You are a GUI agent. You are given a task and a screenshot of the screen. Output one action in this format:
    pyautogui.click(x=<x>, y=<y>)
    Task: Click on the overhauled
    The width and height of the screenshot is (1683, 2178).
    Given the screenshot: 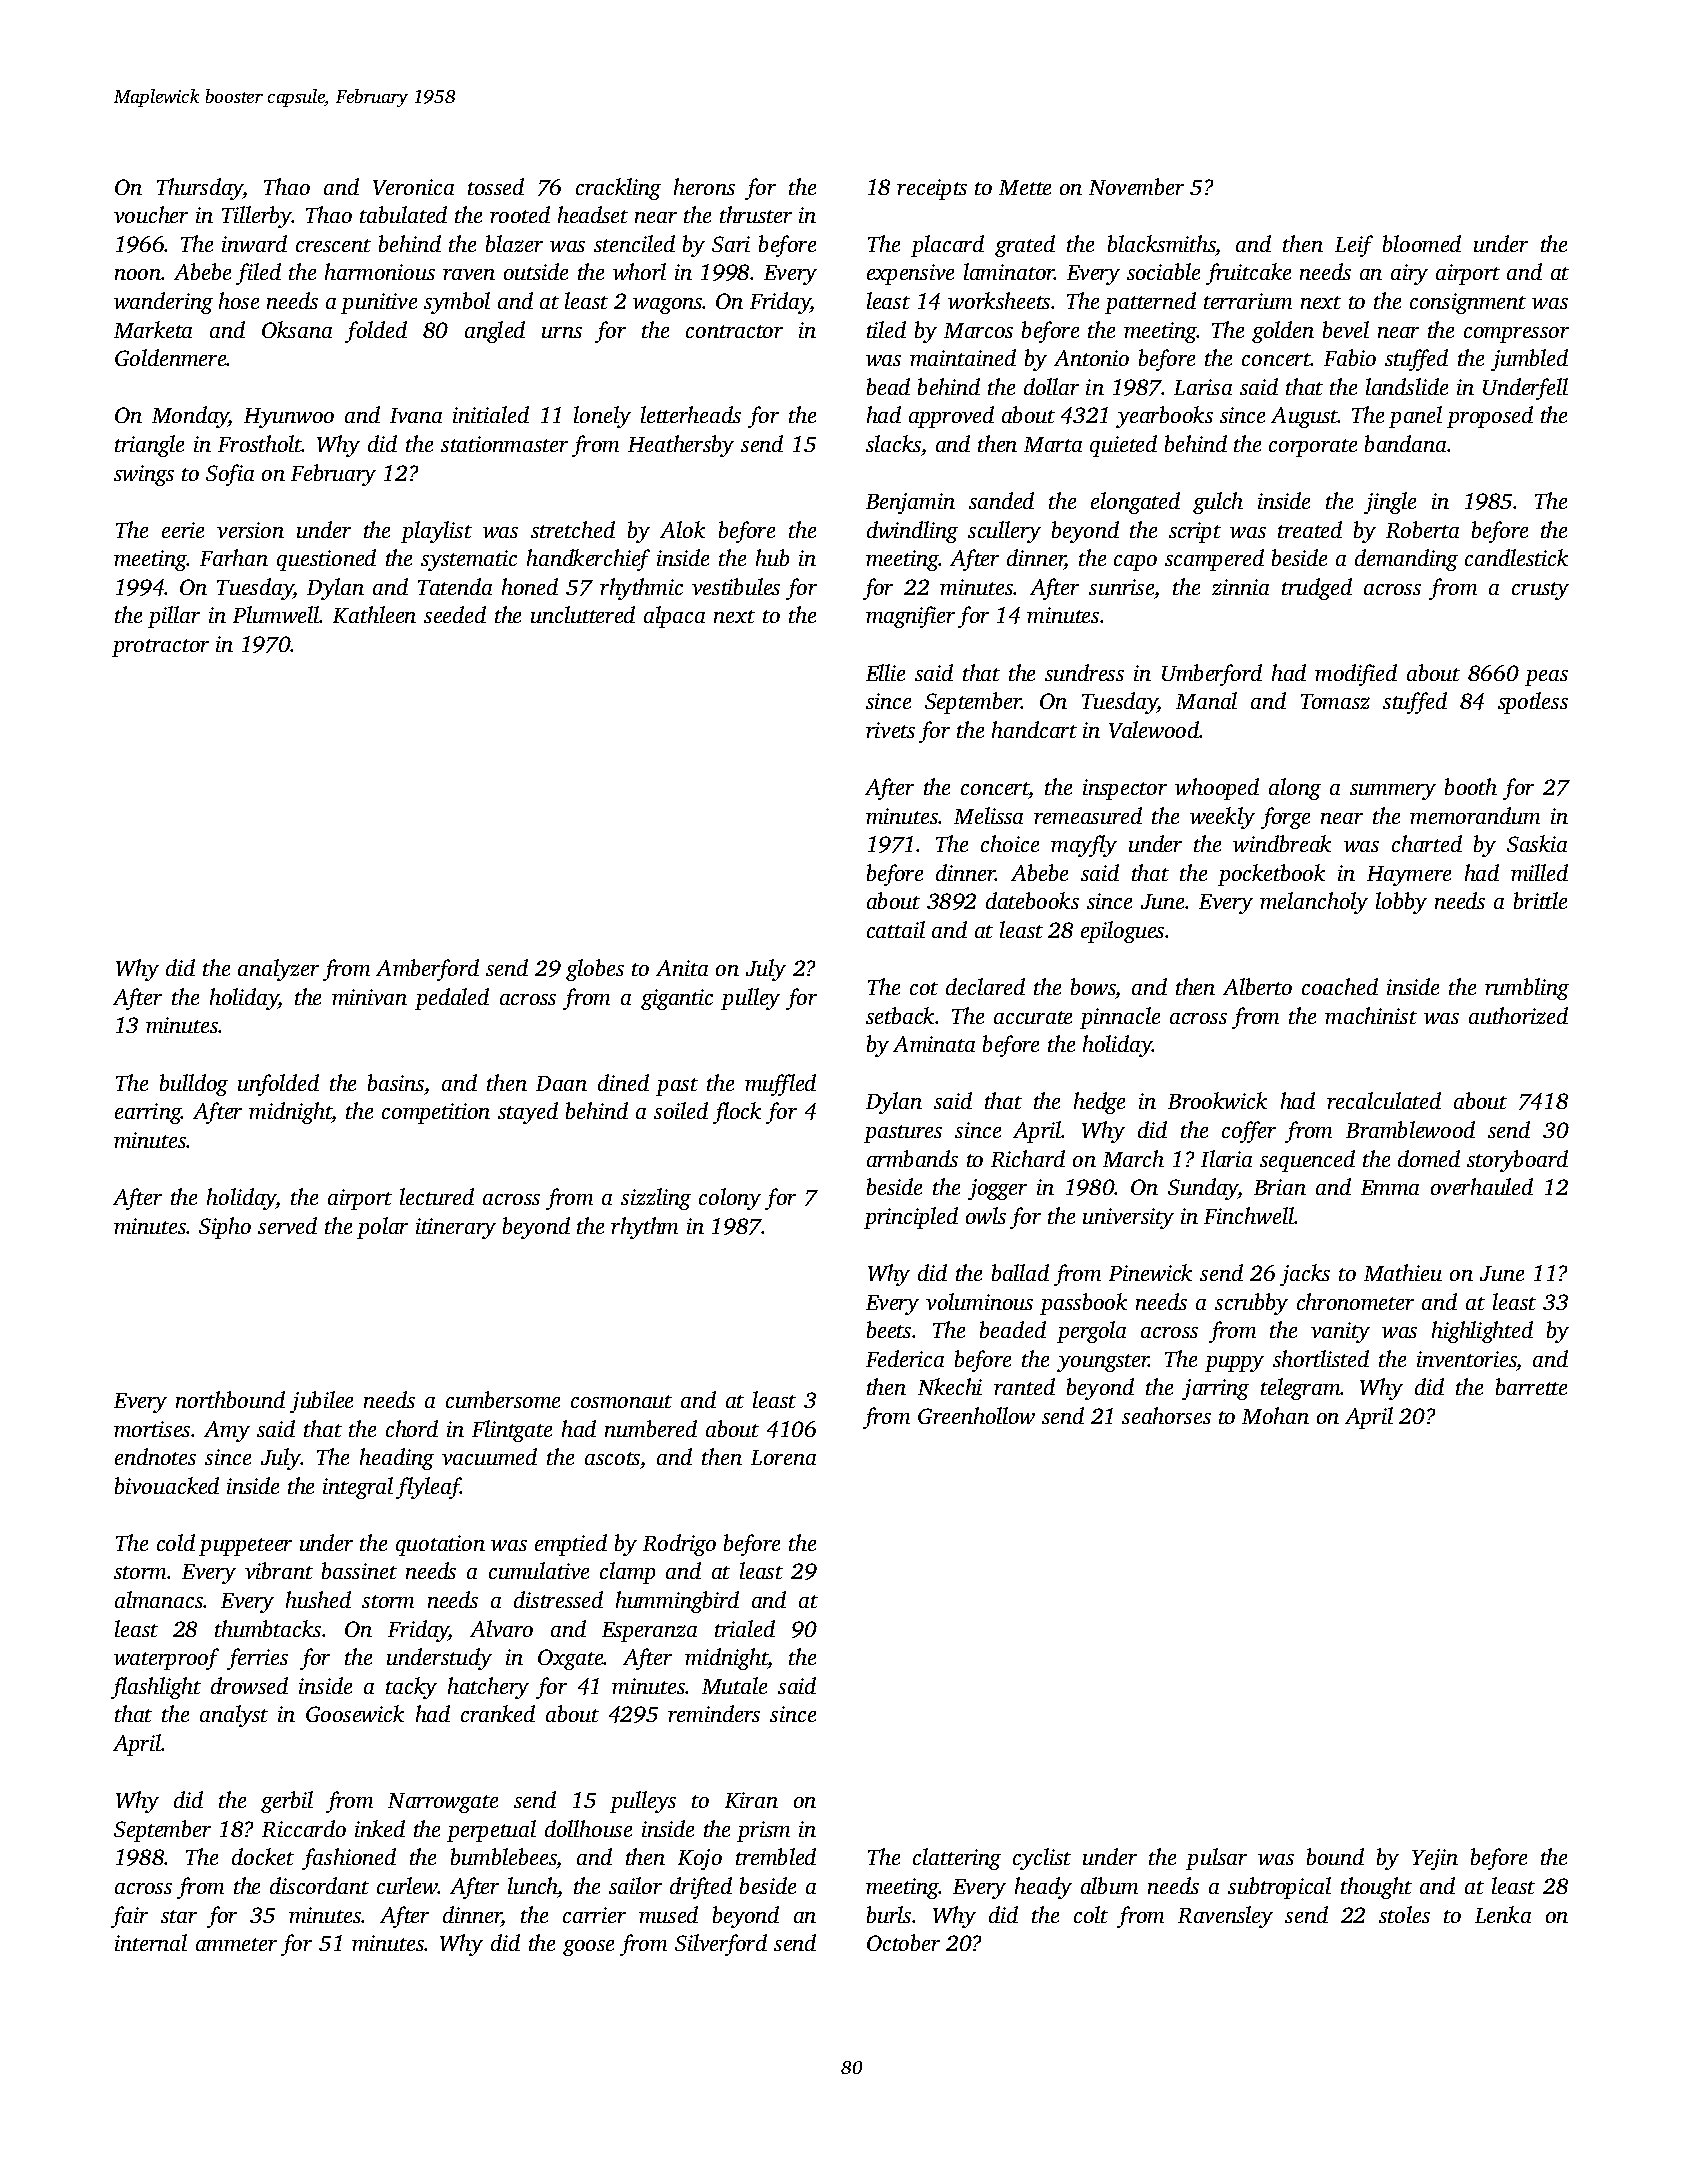 What is the action you would take?
    pyautogui.click(x=1482, y=1186)
